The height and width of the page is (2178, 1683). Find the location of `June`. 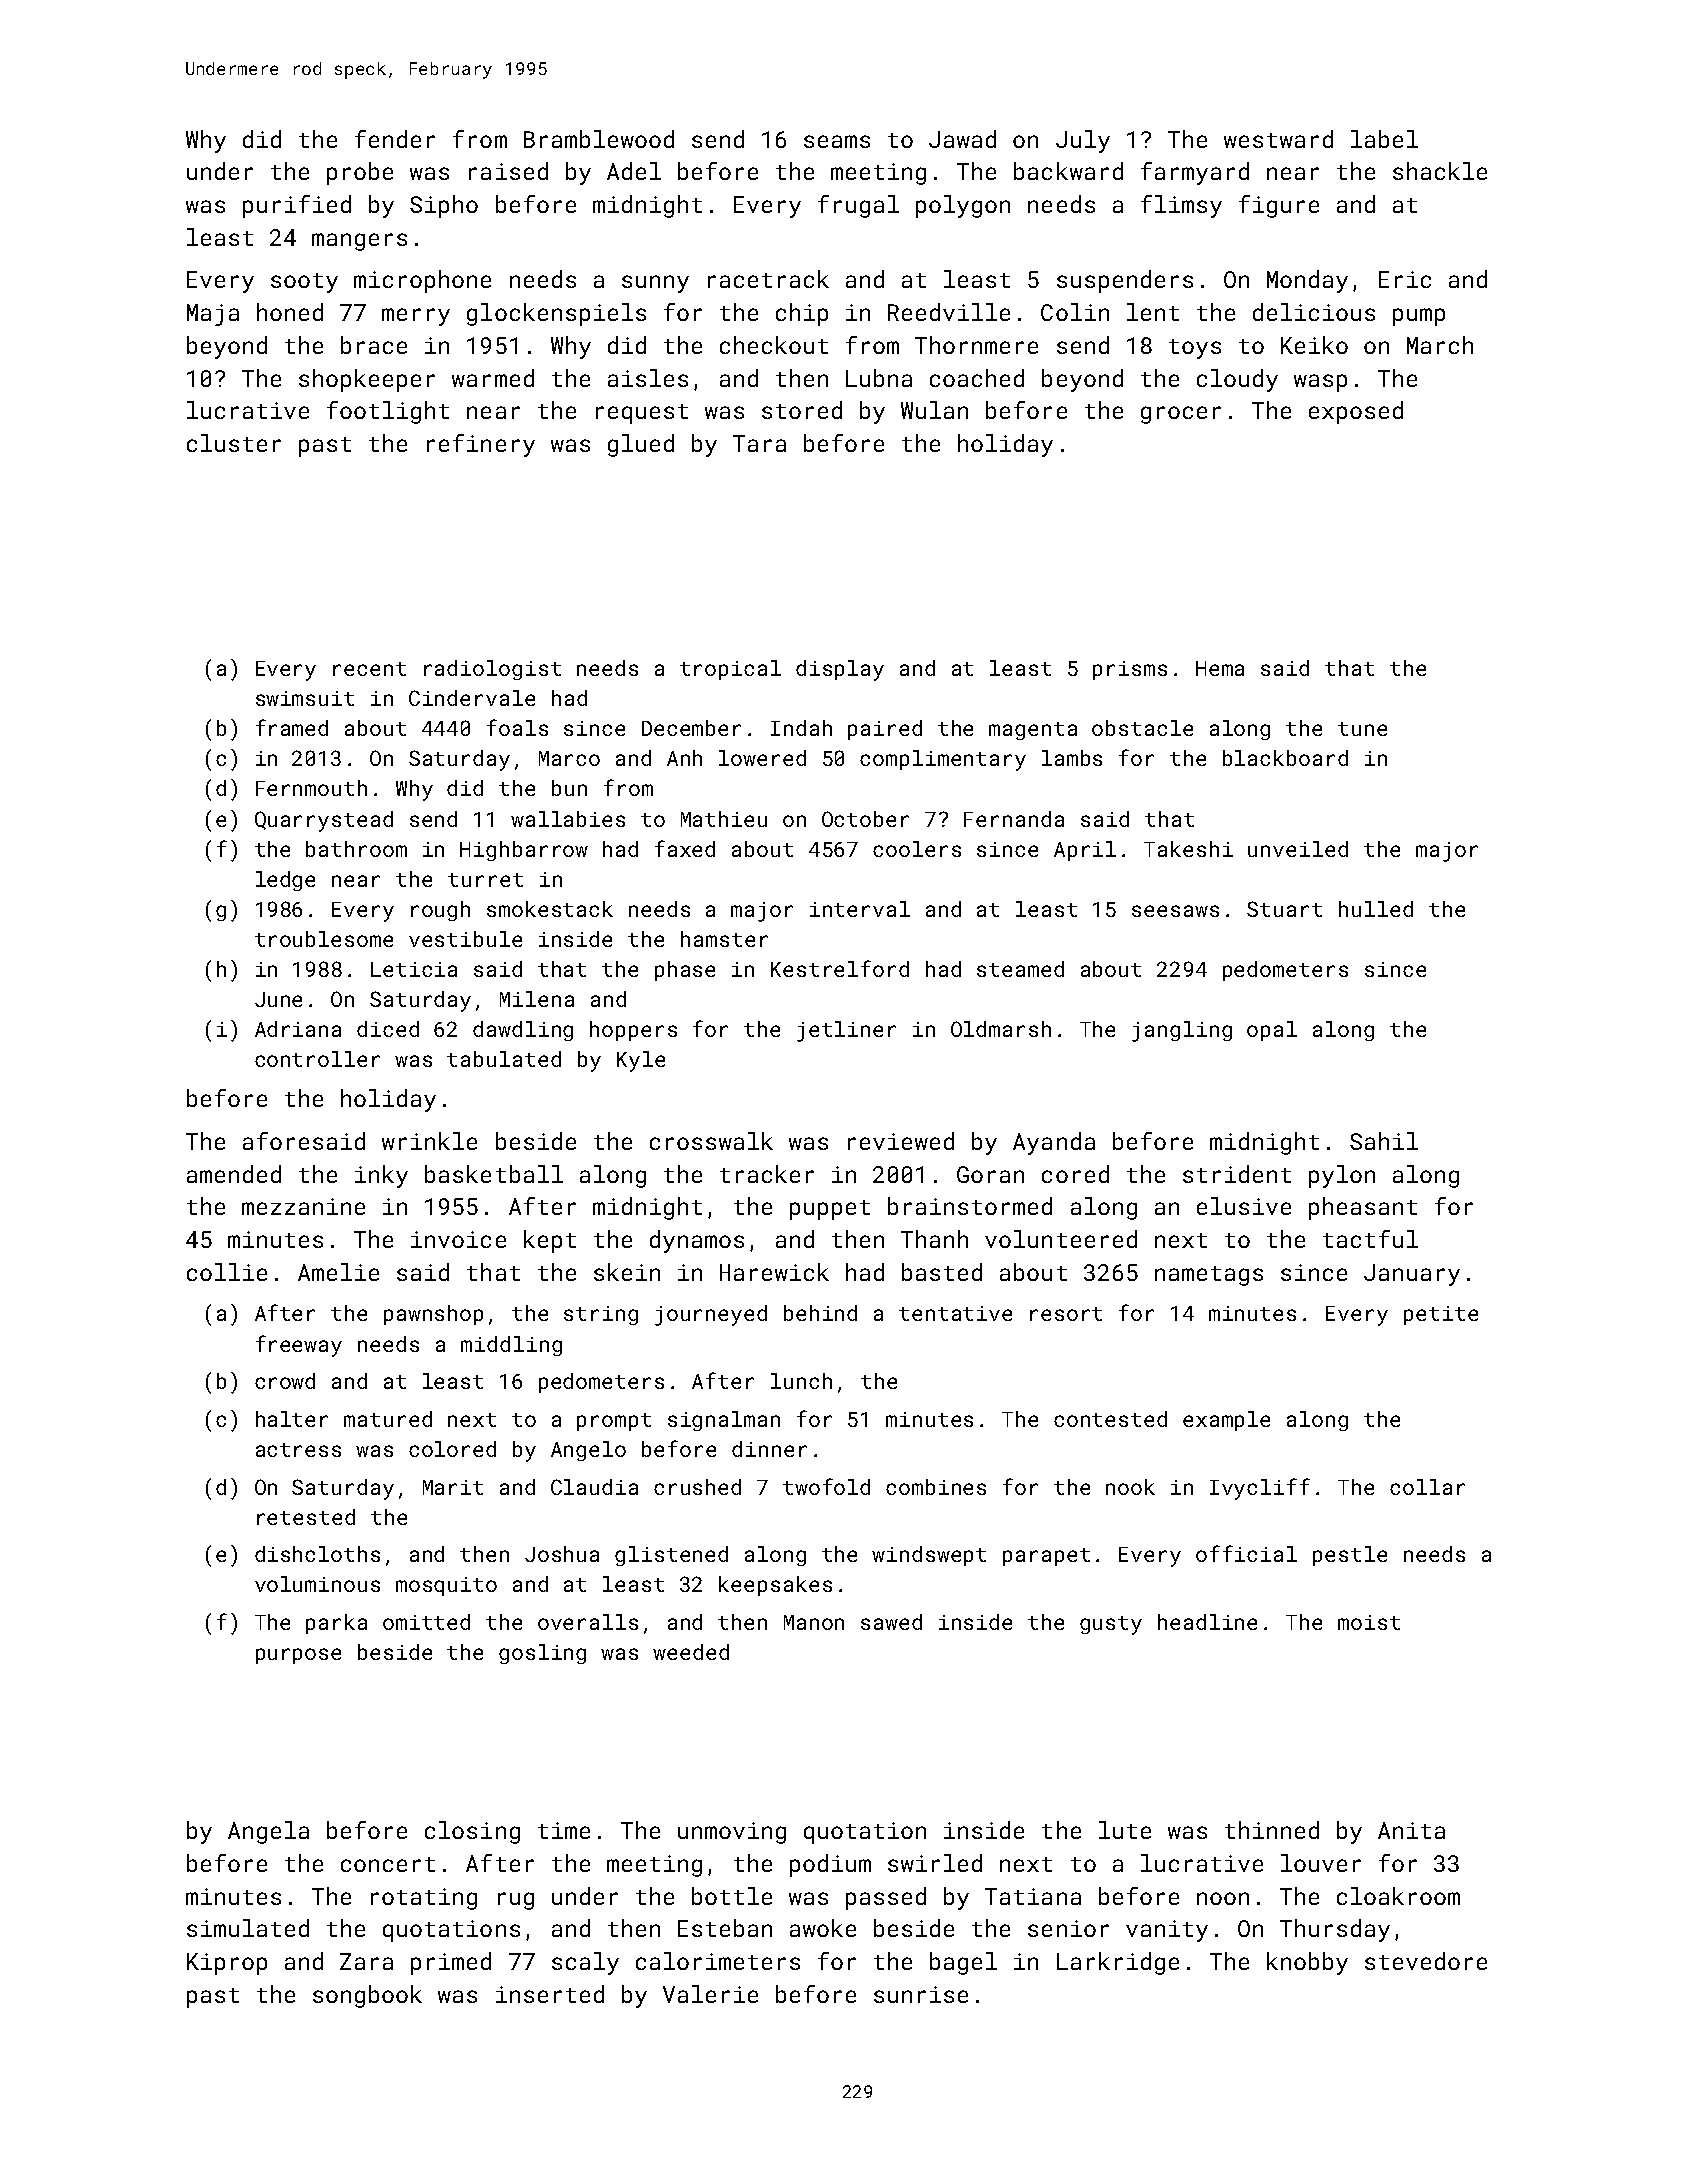

June is located at coordinates (278, 999).
